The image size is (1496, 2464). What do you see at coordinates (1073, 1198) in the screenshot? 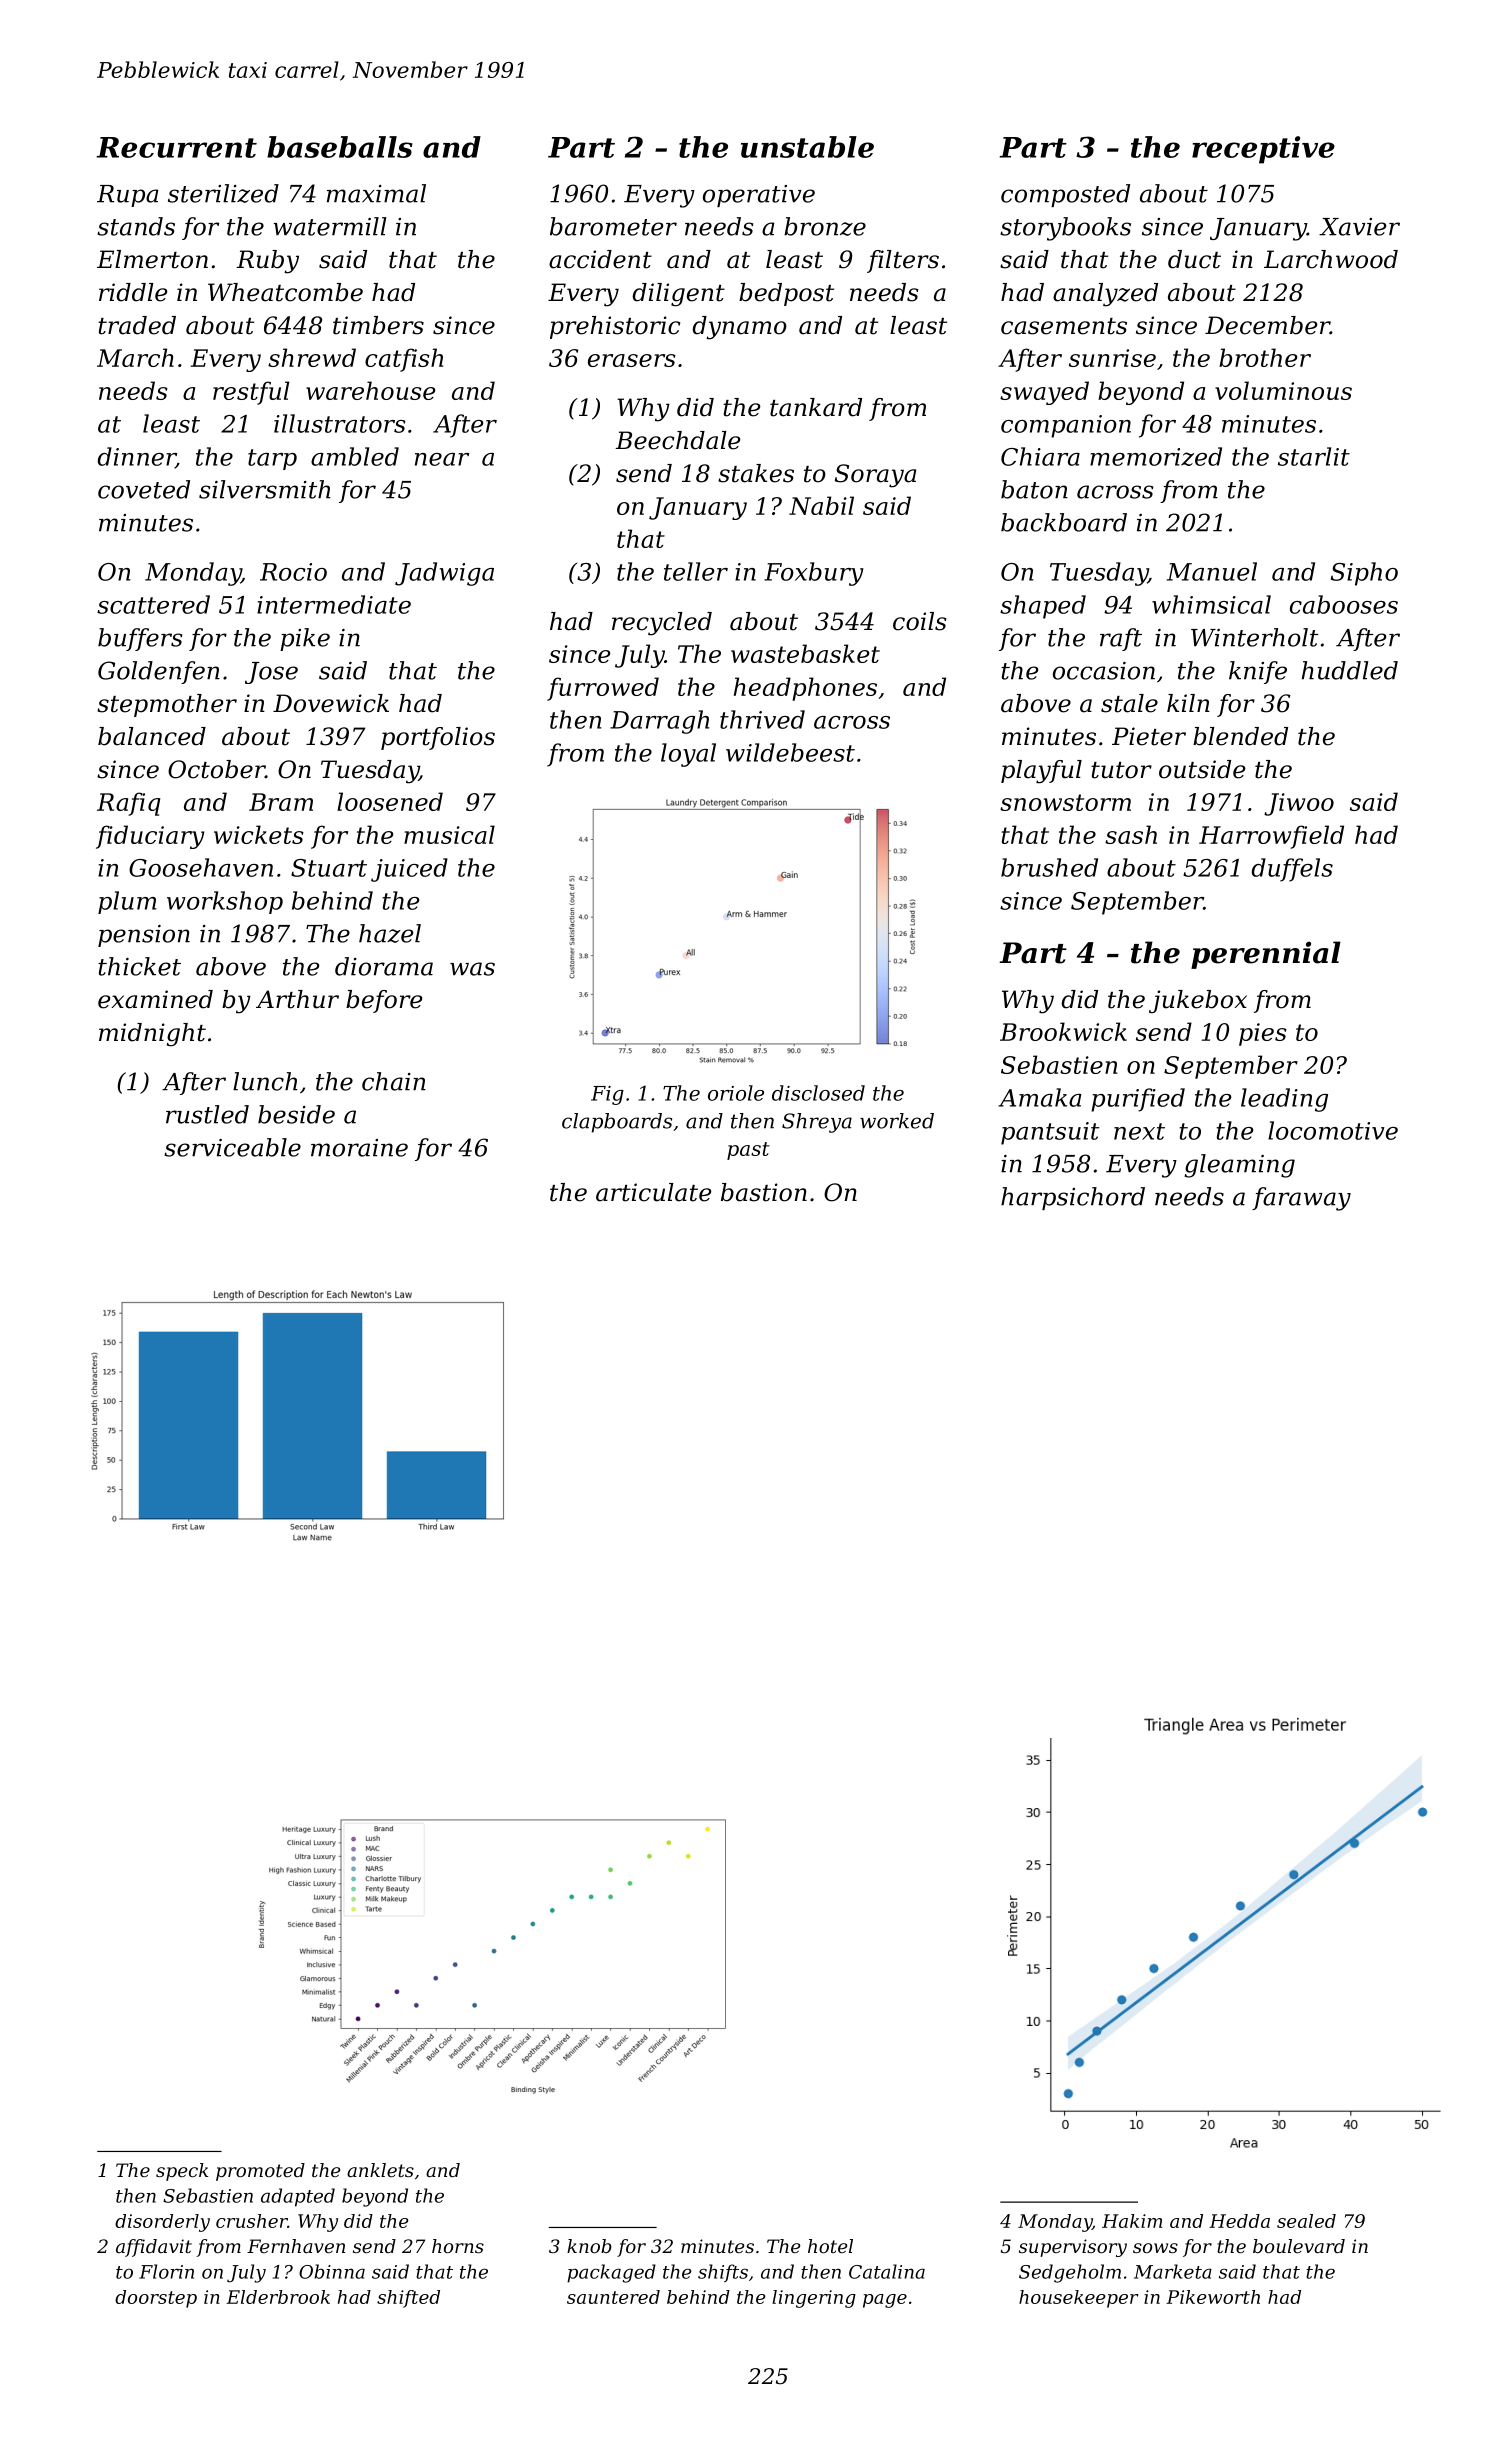
I see `harpsichord` at bounding box center [1073, 1198].
